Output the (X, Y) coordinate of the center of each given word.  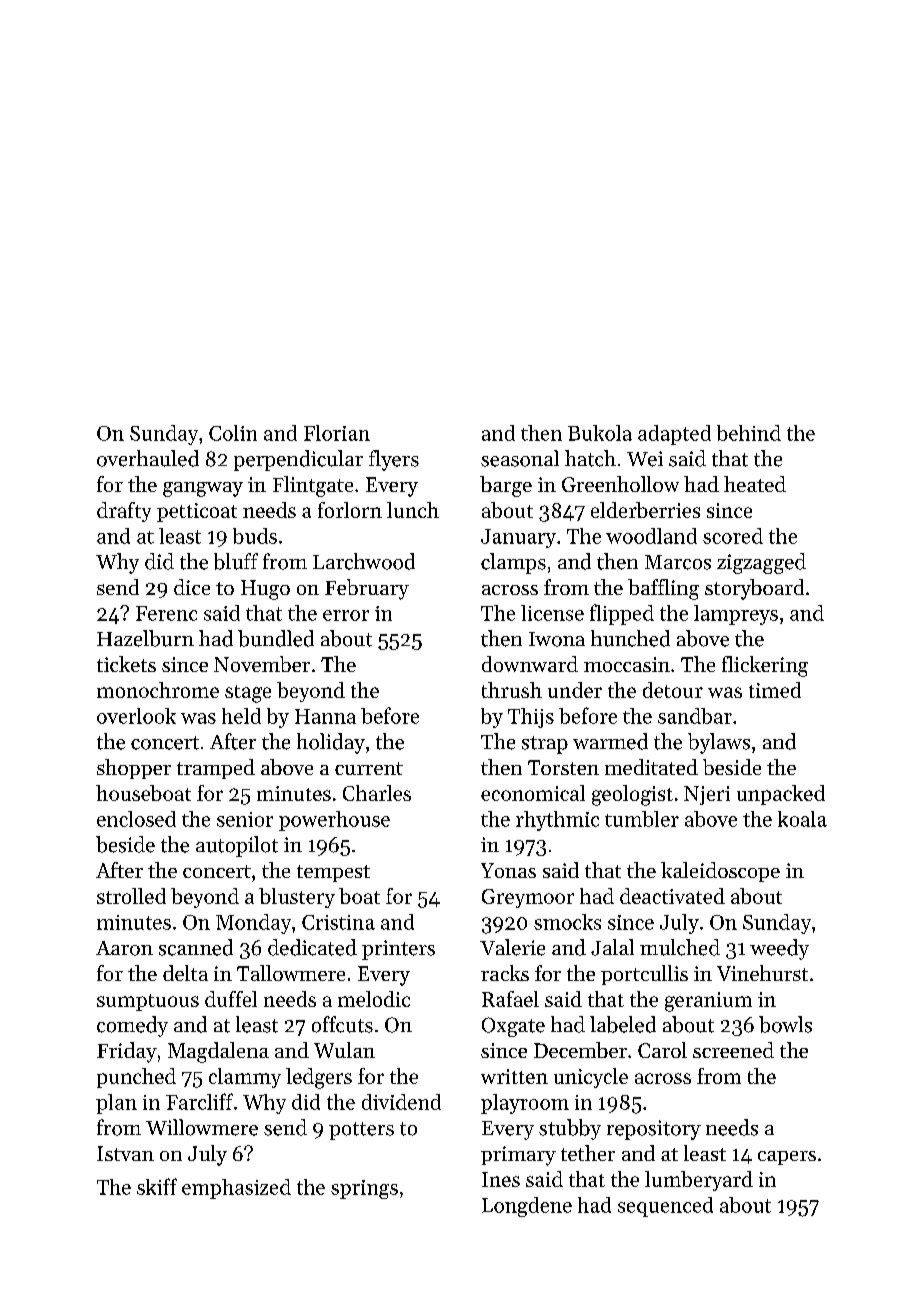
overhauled (148, 458)
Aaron (124, 948)
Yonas (508, 870)
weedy (779, 949)
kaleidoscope (720, 872)
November (262, 664)
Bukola (600, 433)
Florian (337, 433)
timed (775, 690)
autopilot (237, 846)
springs (364, 1189)
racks (505, 973)
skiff (157, 1186)
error (346, 615)
